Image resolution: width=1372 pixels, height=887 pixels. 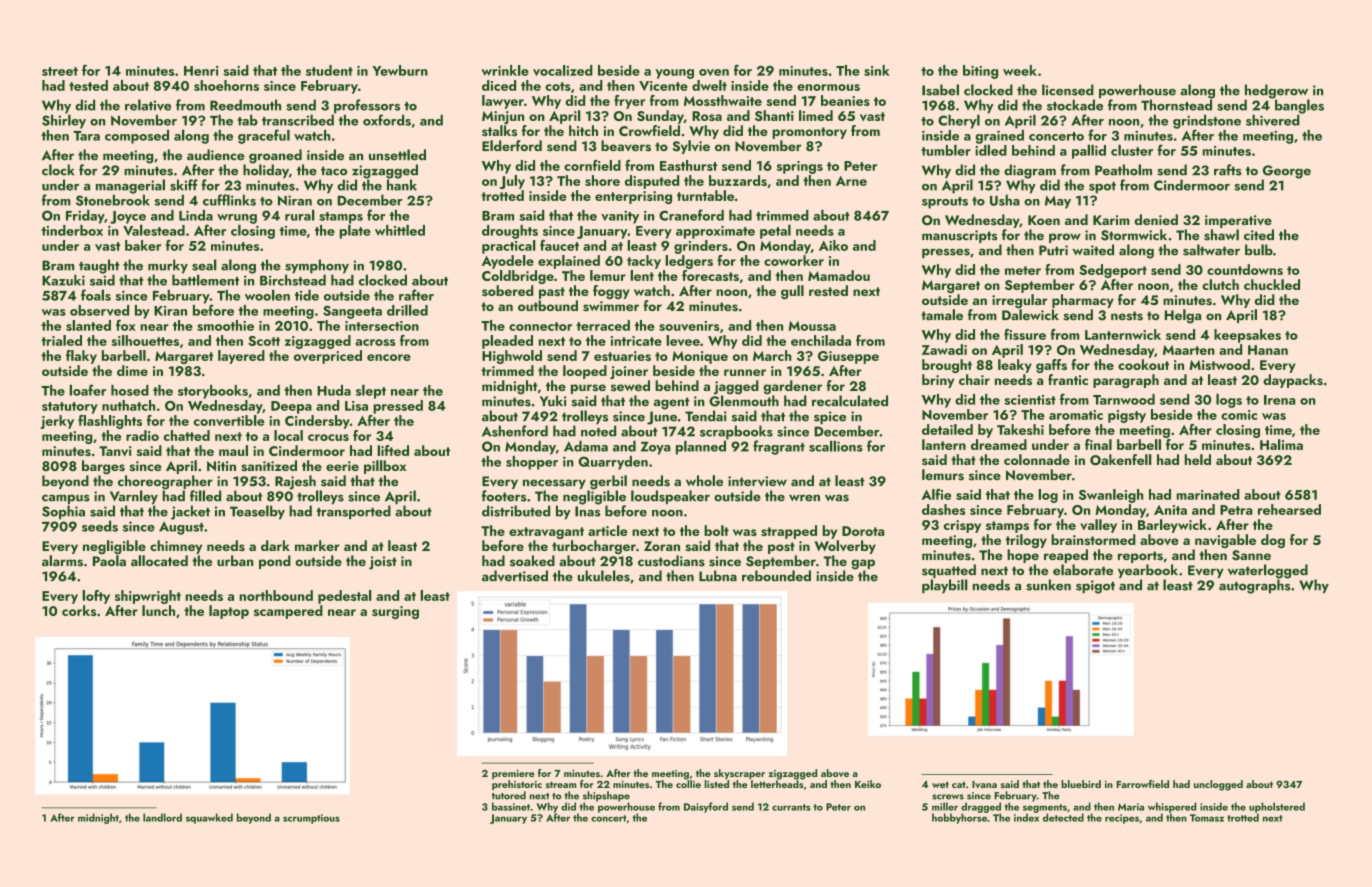 What do you see at coordinates (99, 310) in the screenshot?
I see `observed` at bounding box center [99, 310].
